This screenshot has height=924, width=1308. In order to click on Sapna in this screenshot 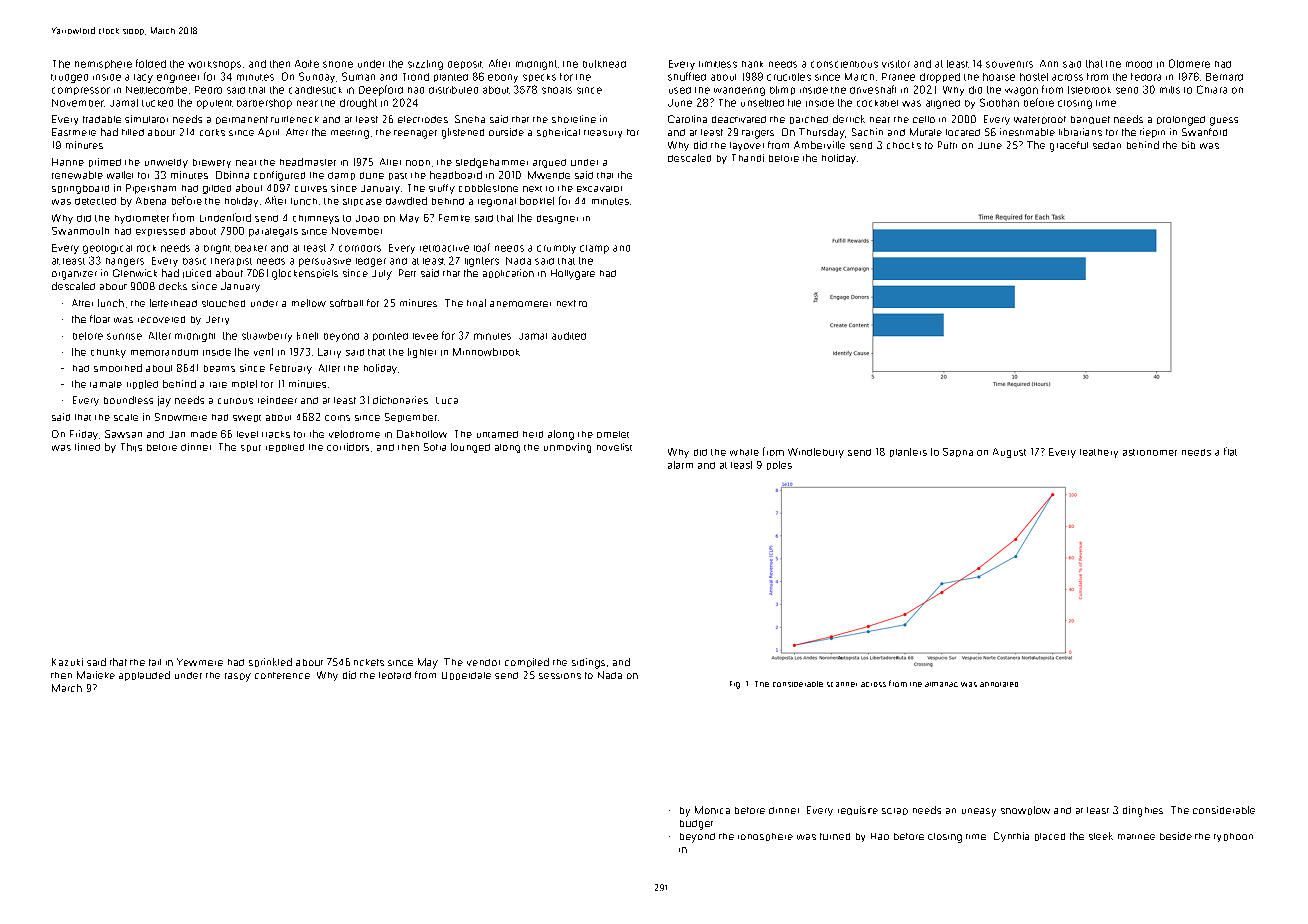, I will do `click(958, 452)`.
